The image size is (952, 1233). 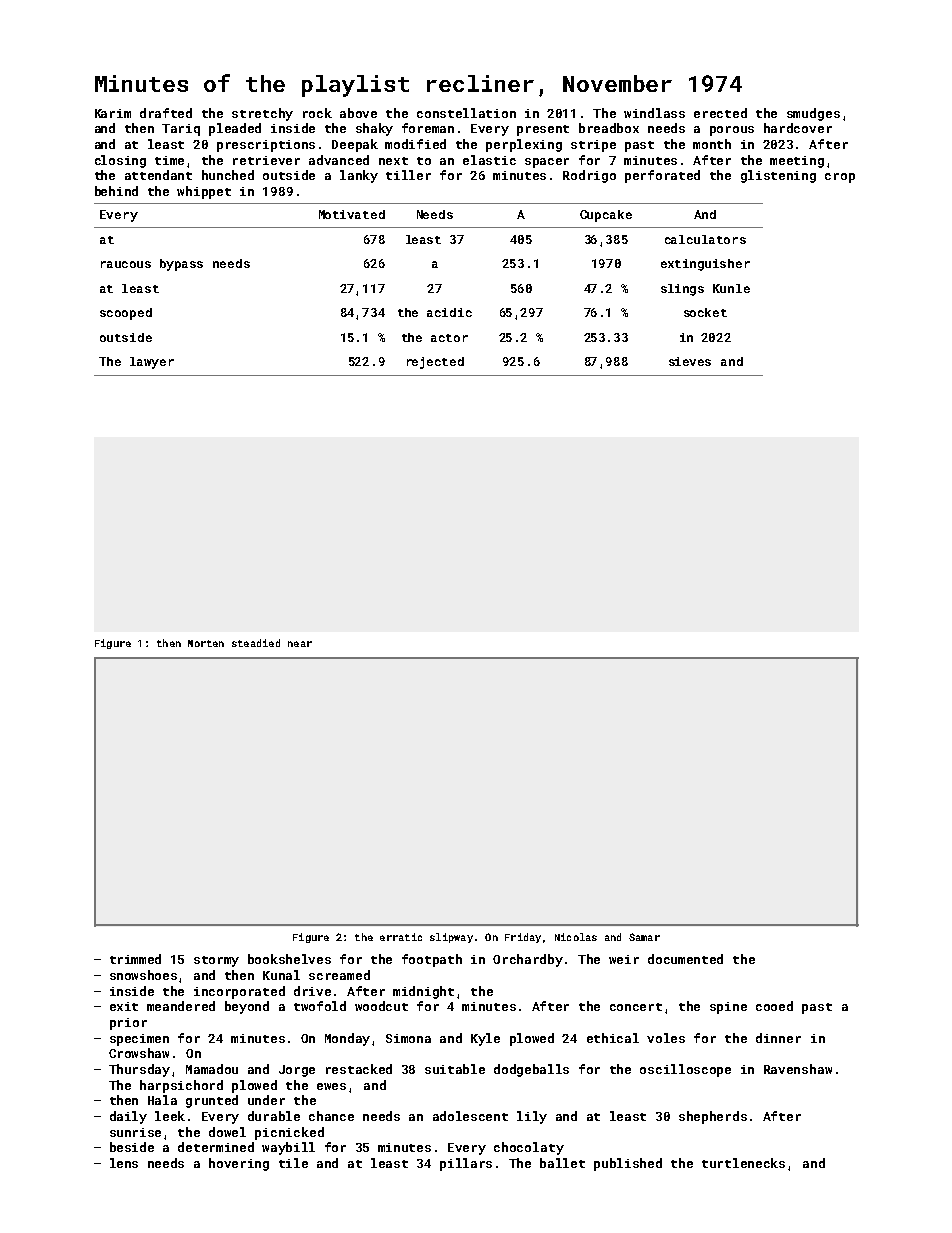 I want to click on whippet, so click(x=204, y=192).
